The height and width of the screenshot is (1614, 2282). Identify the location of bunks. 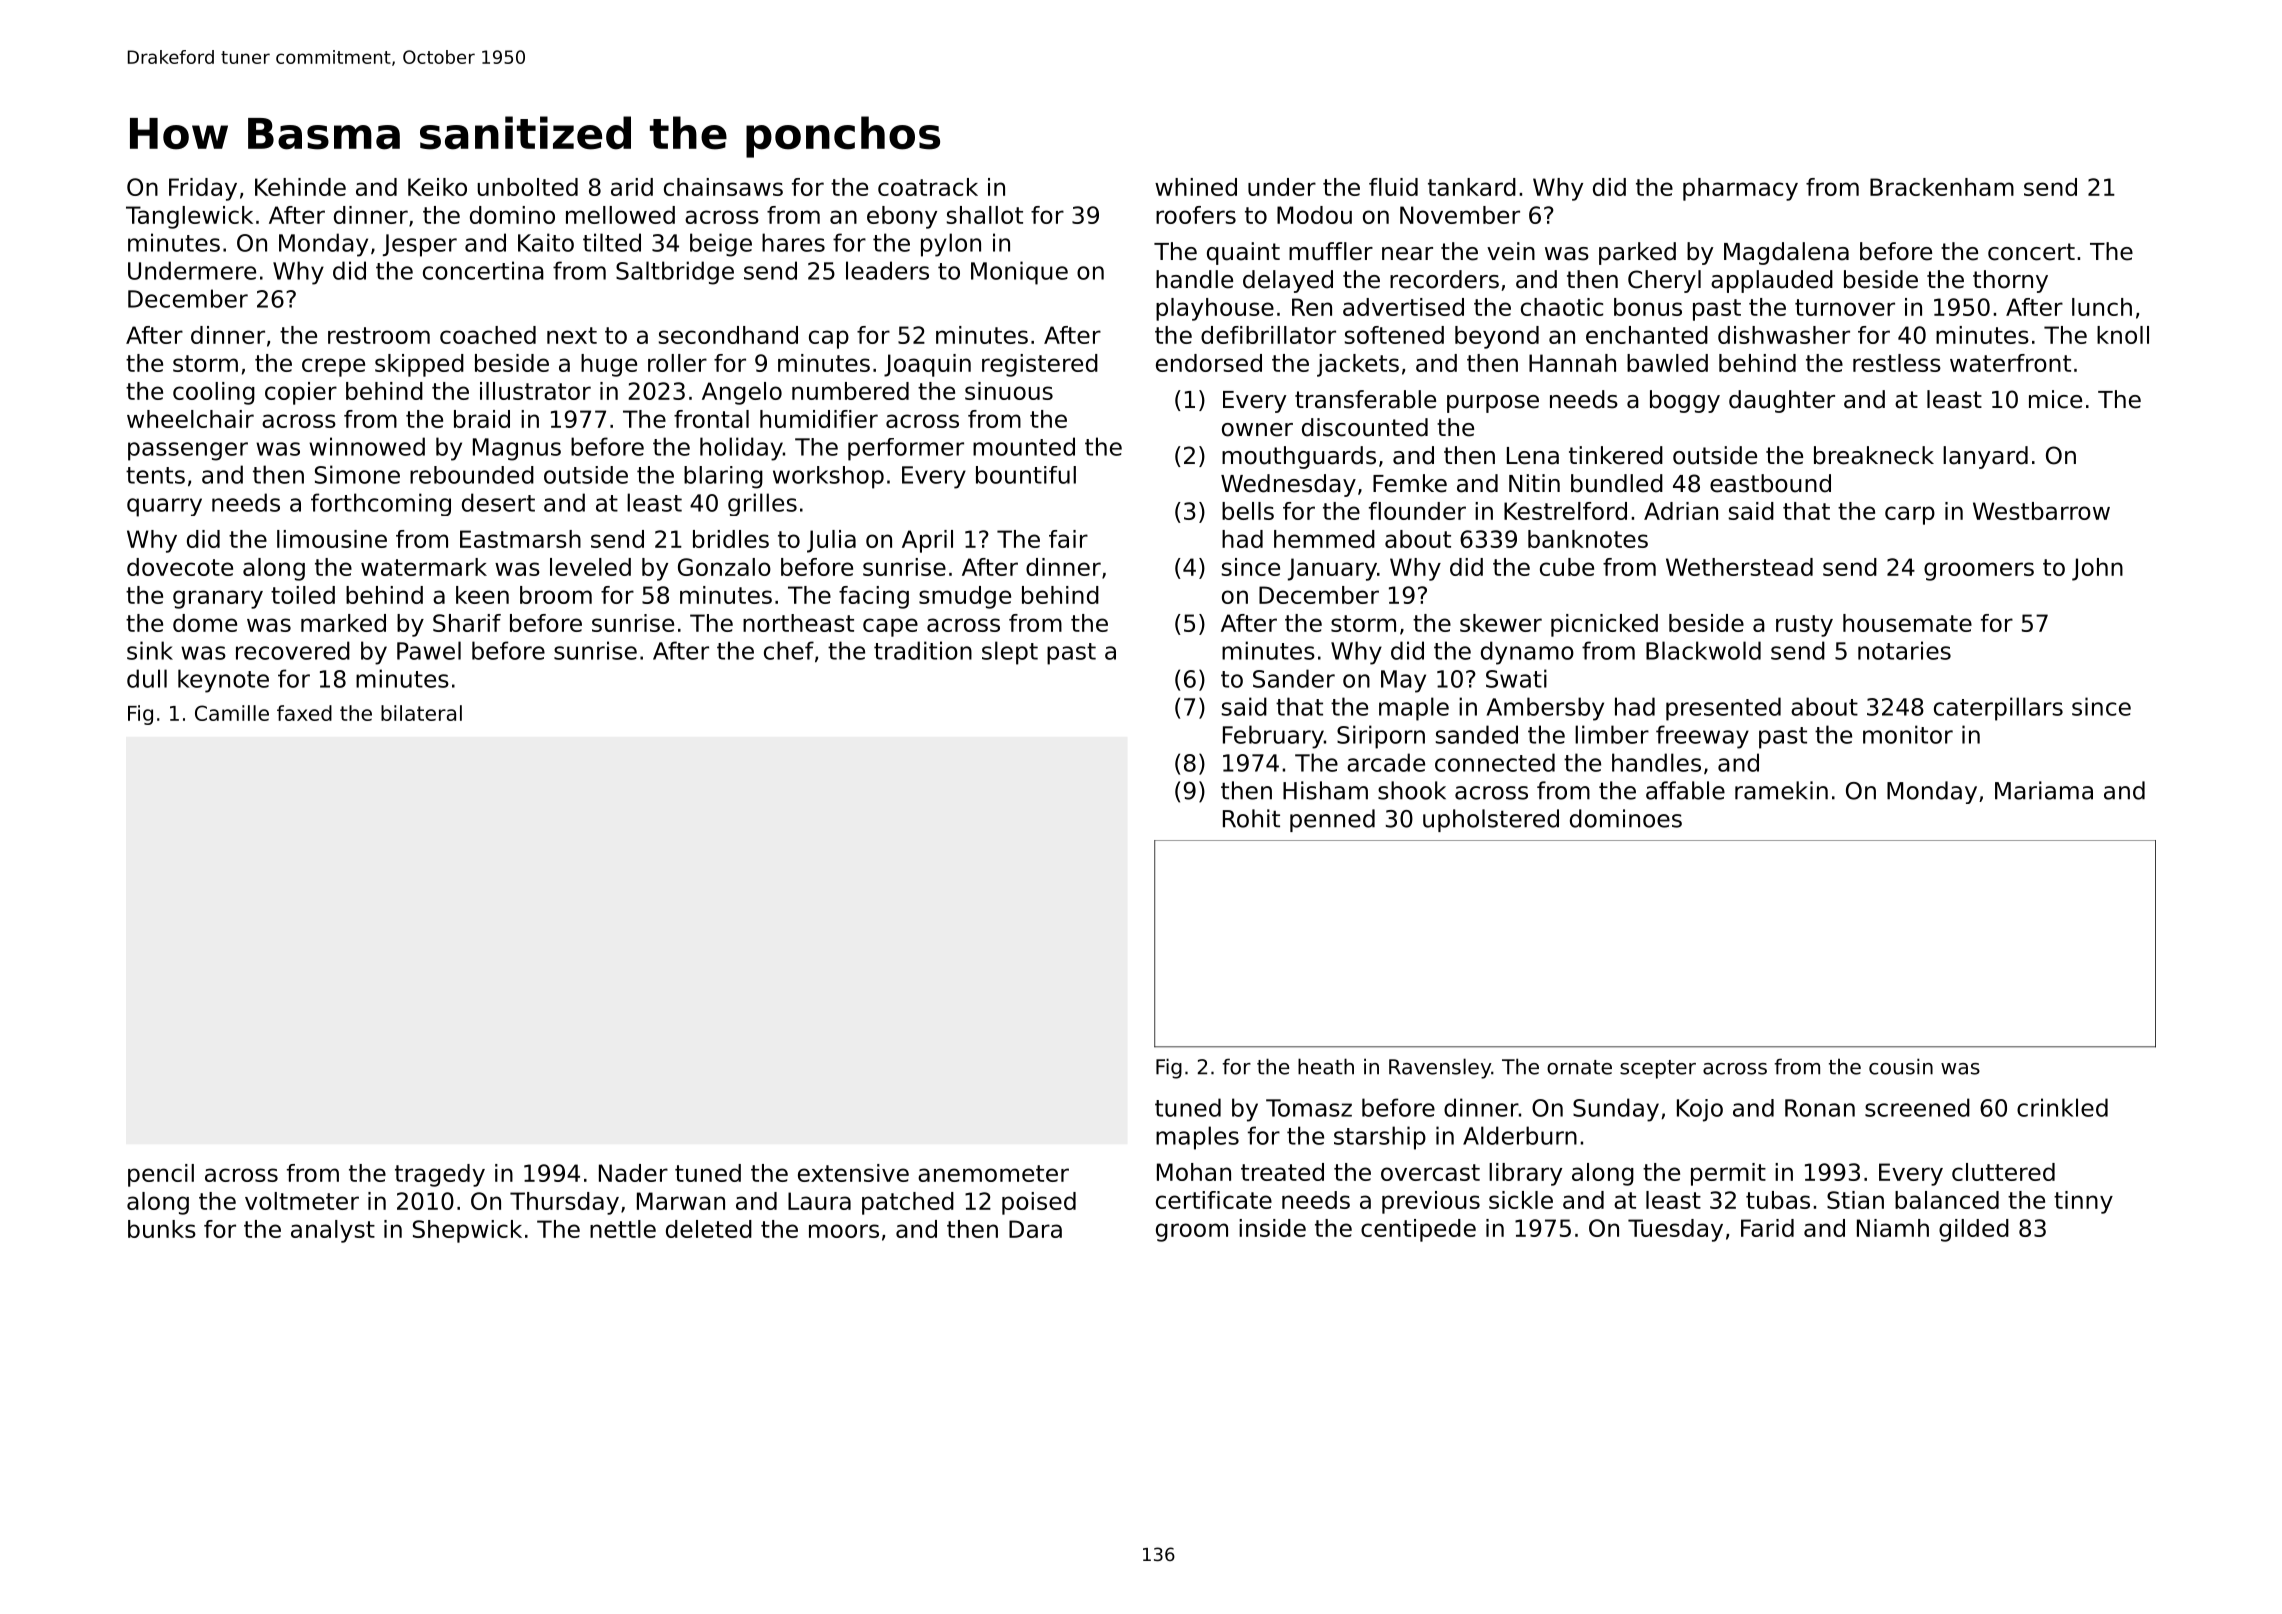
(162, 1229).
